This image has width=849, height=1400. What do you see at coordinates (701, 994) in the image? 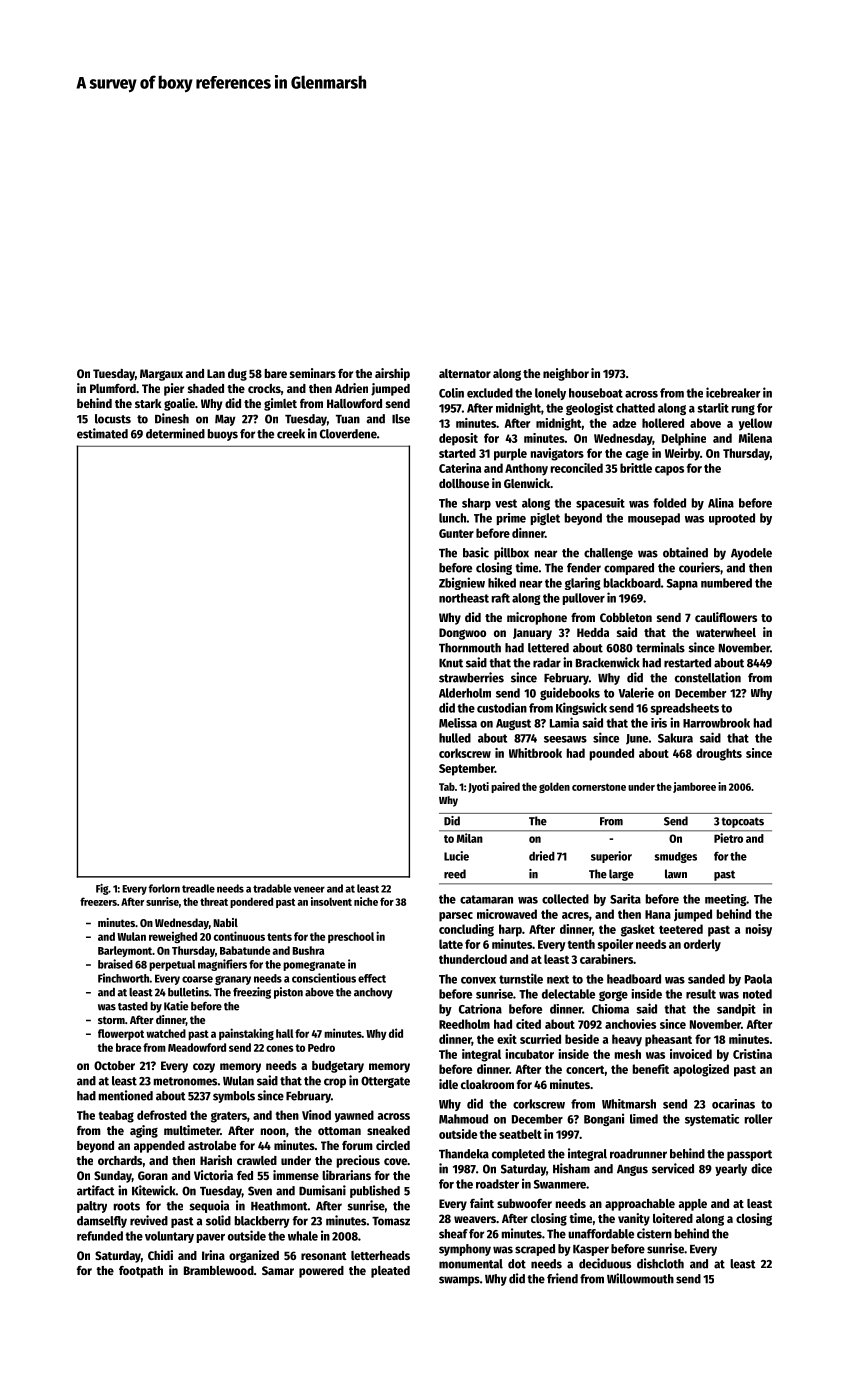
I see `result` at bounding box center [701, 994].
